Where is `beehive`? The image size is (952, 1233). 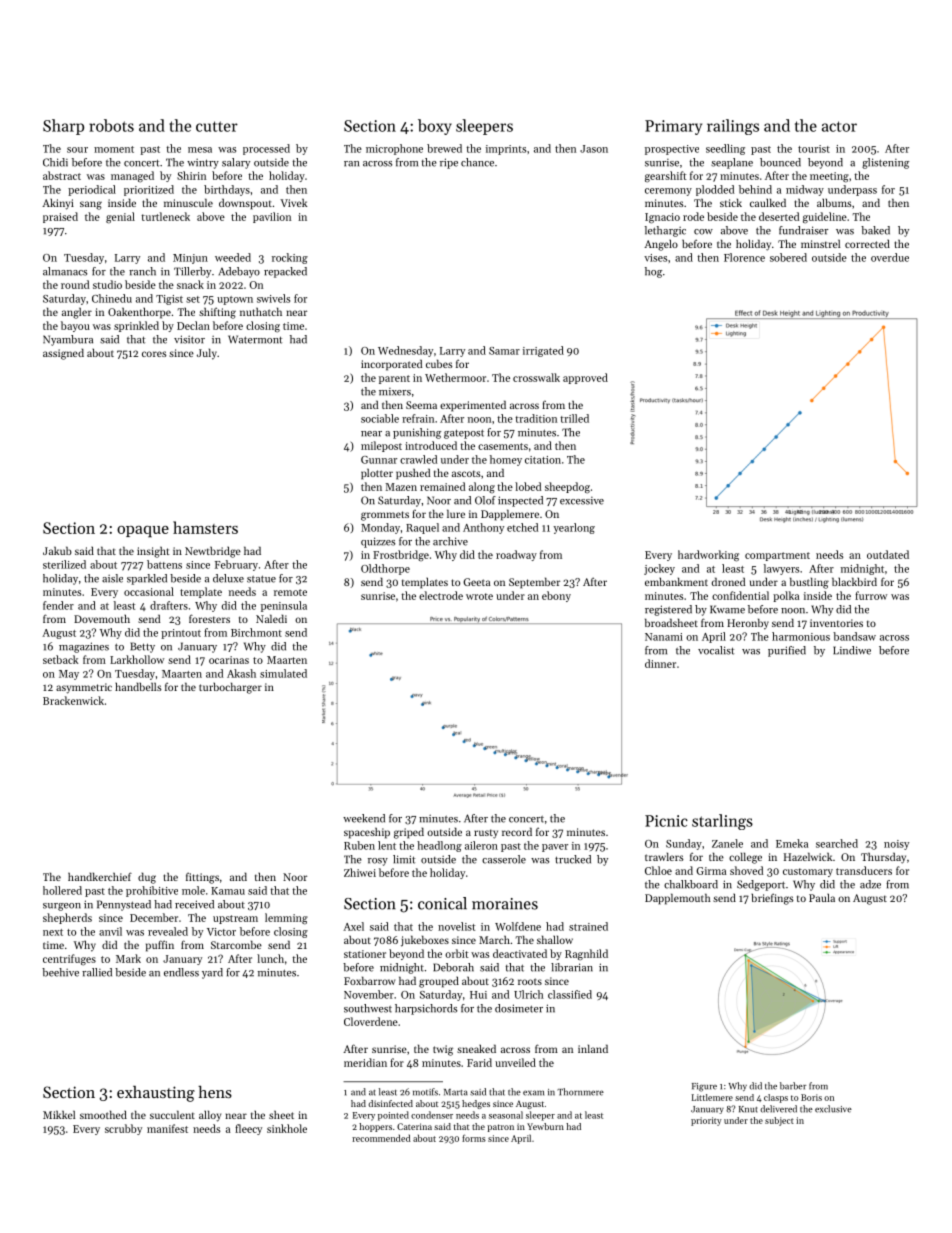
beehive is located at coordinates (60, 972).
